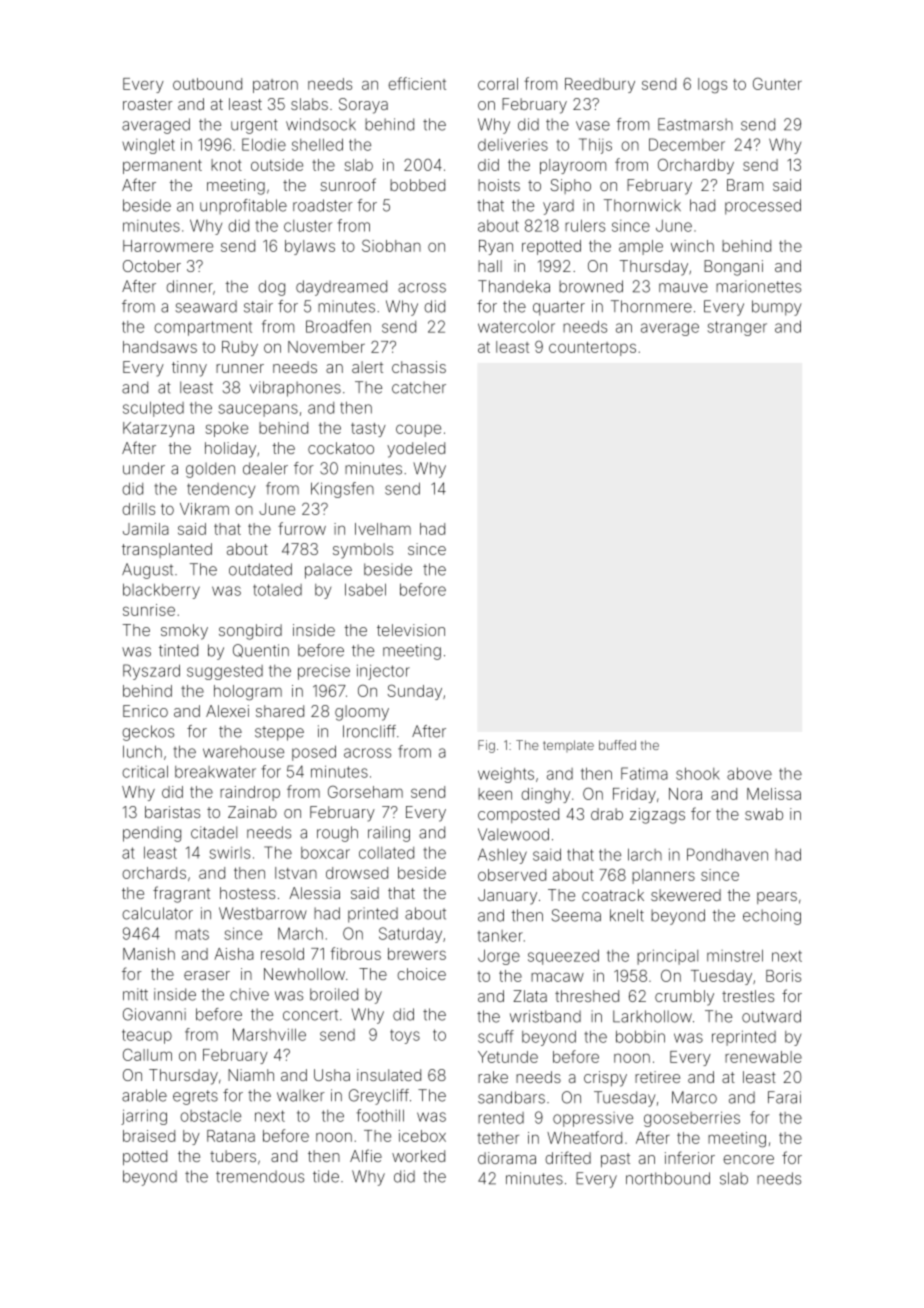 This screenshot has width=924, height=1308. I want to click on dog, so click(271, 288).
